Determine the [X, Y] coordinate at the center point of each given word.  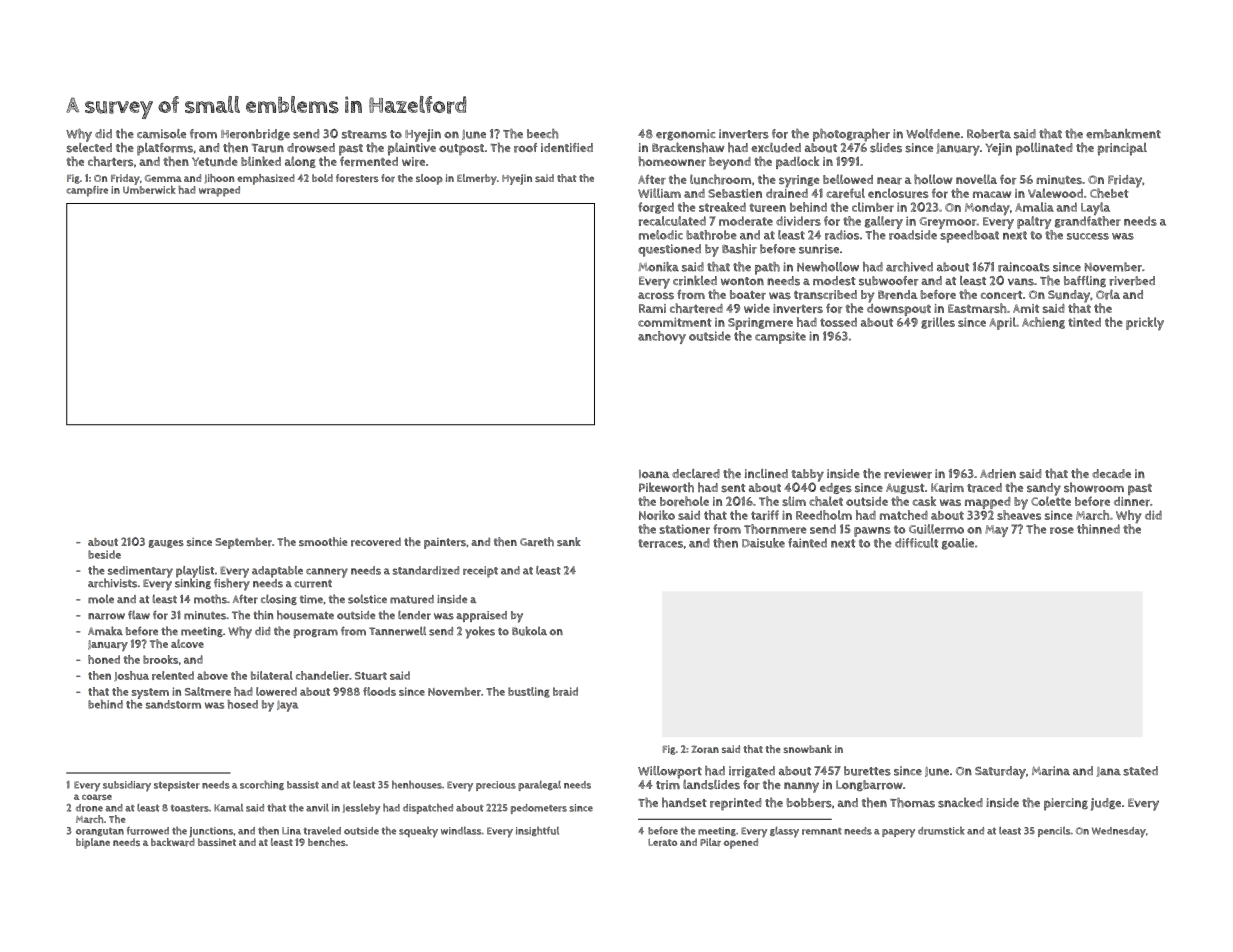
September [243, 543]
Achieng [1043, 323]
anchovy [662, 337]
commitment [675, 322]
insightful [537, 831]
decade [1111, 473]
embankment [1123, 134]
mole [101, 599]
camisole [161, 134]
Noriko [657, 515]
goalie [958, 544]
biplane [93, 843]
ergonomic [686, 135]
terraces [660, 543]
